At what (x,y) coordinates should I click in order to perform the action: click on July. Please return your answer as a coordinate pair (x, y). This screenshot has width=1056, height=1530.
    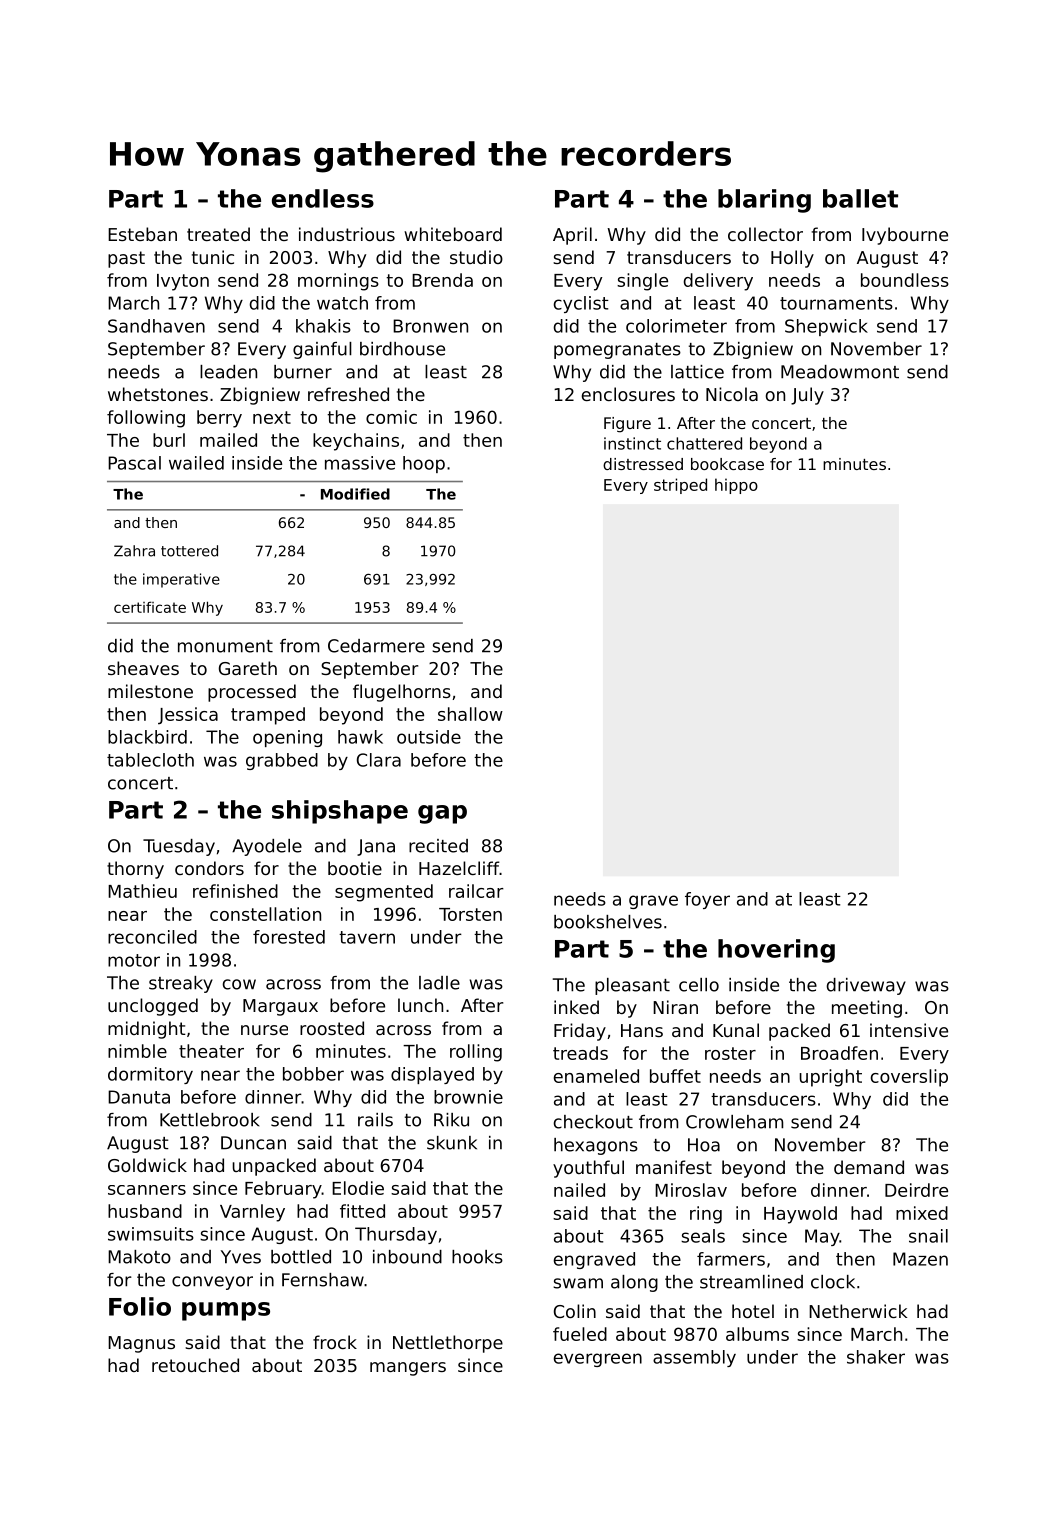
    Looking at the image, I should click on (807, 396).
